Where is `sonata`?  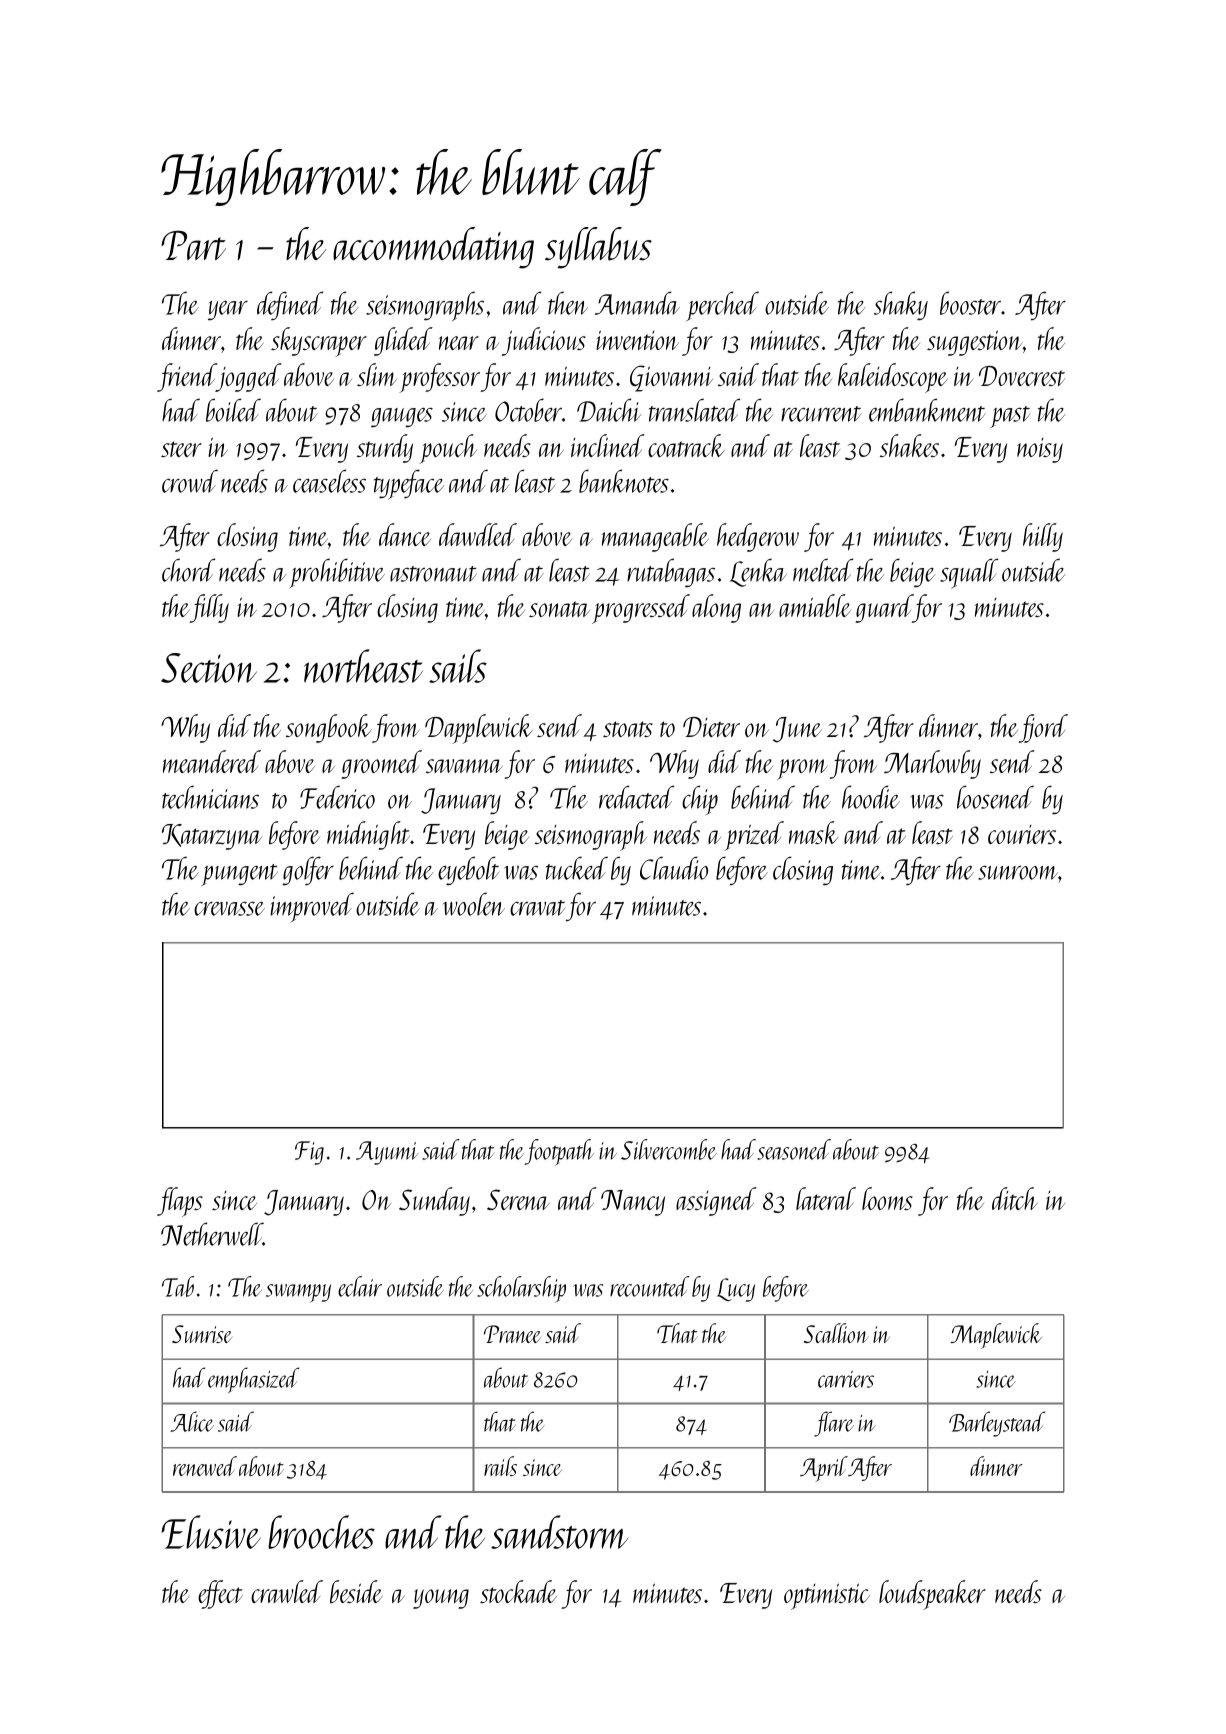
sonata is located at coordinates (559, 609).
